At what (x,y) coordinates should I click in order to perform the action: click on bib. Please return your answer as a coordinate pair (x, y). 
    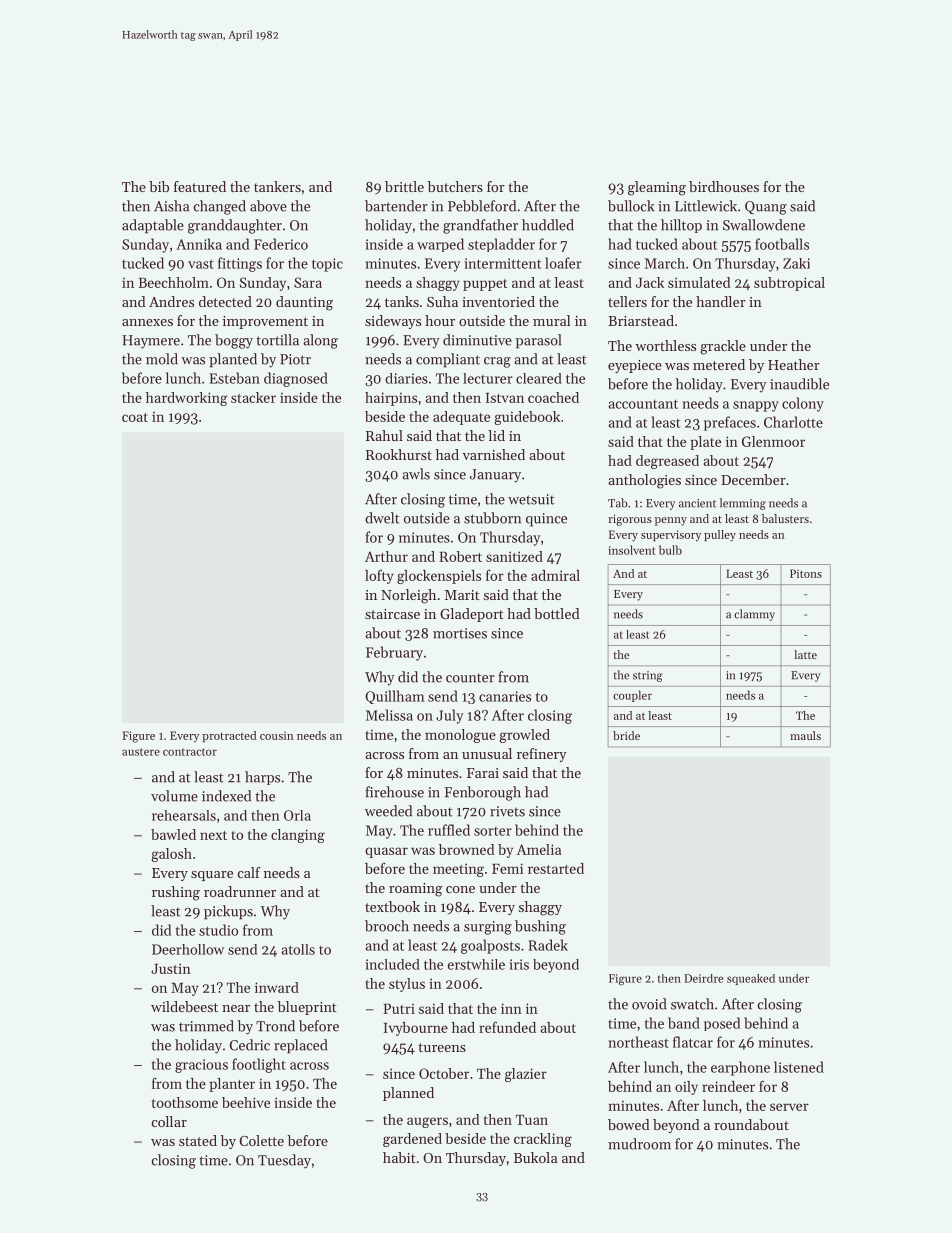
    Looking at the image, I should click on (159, 186).
